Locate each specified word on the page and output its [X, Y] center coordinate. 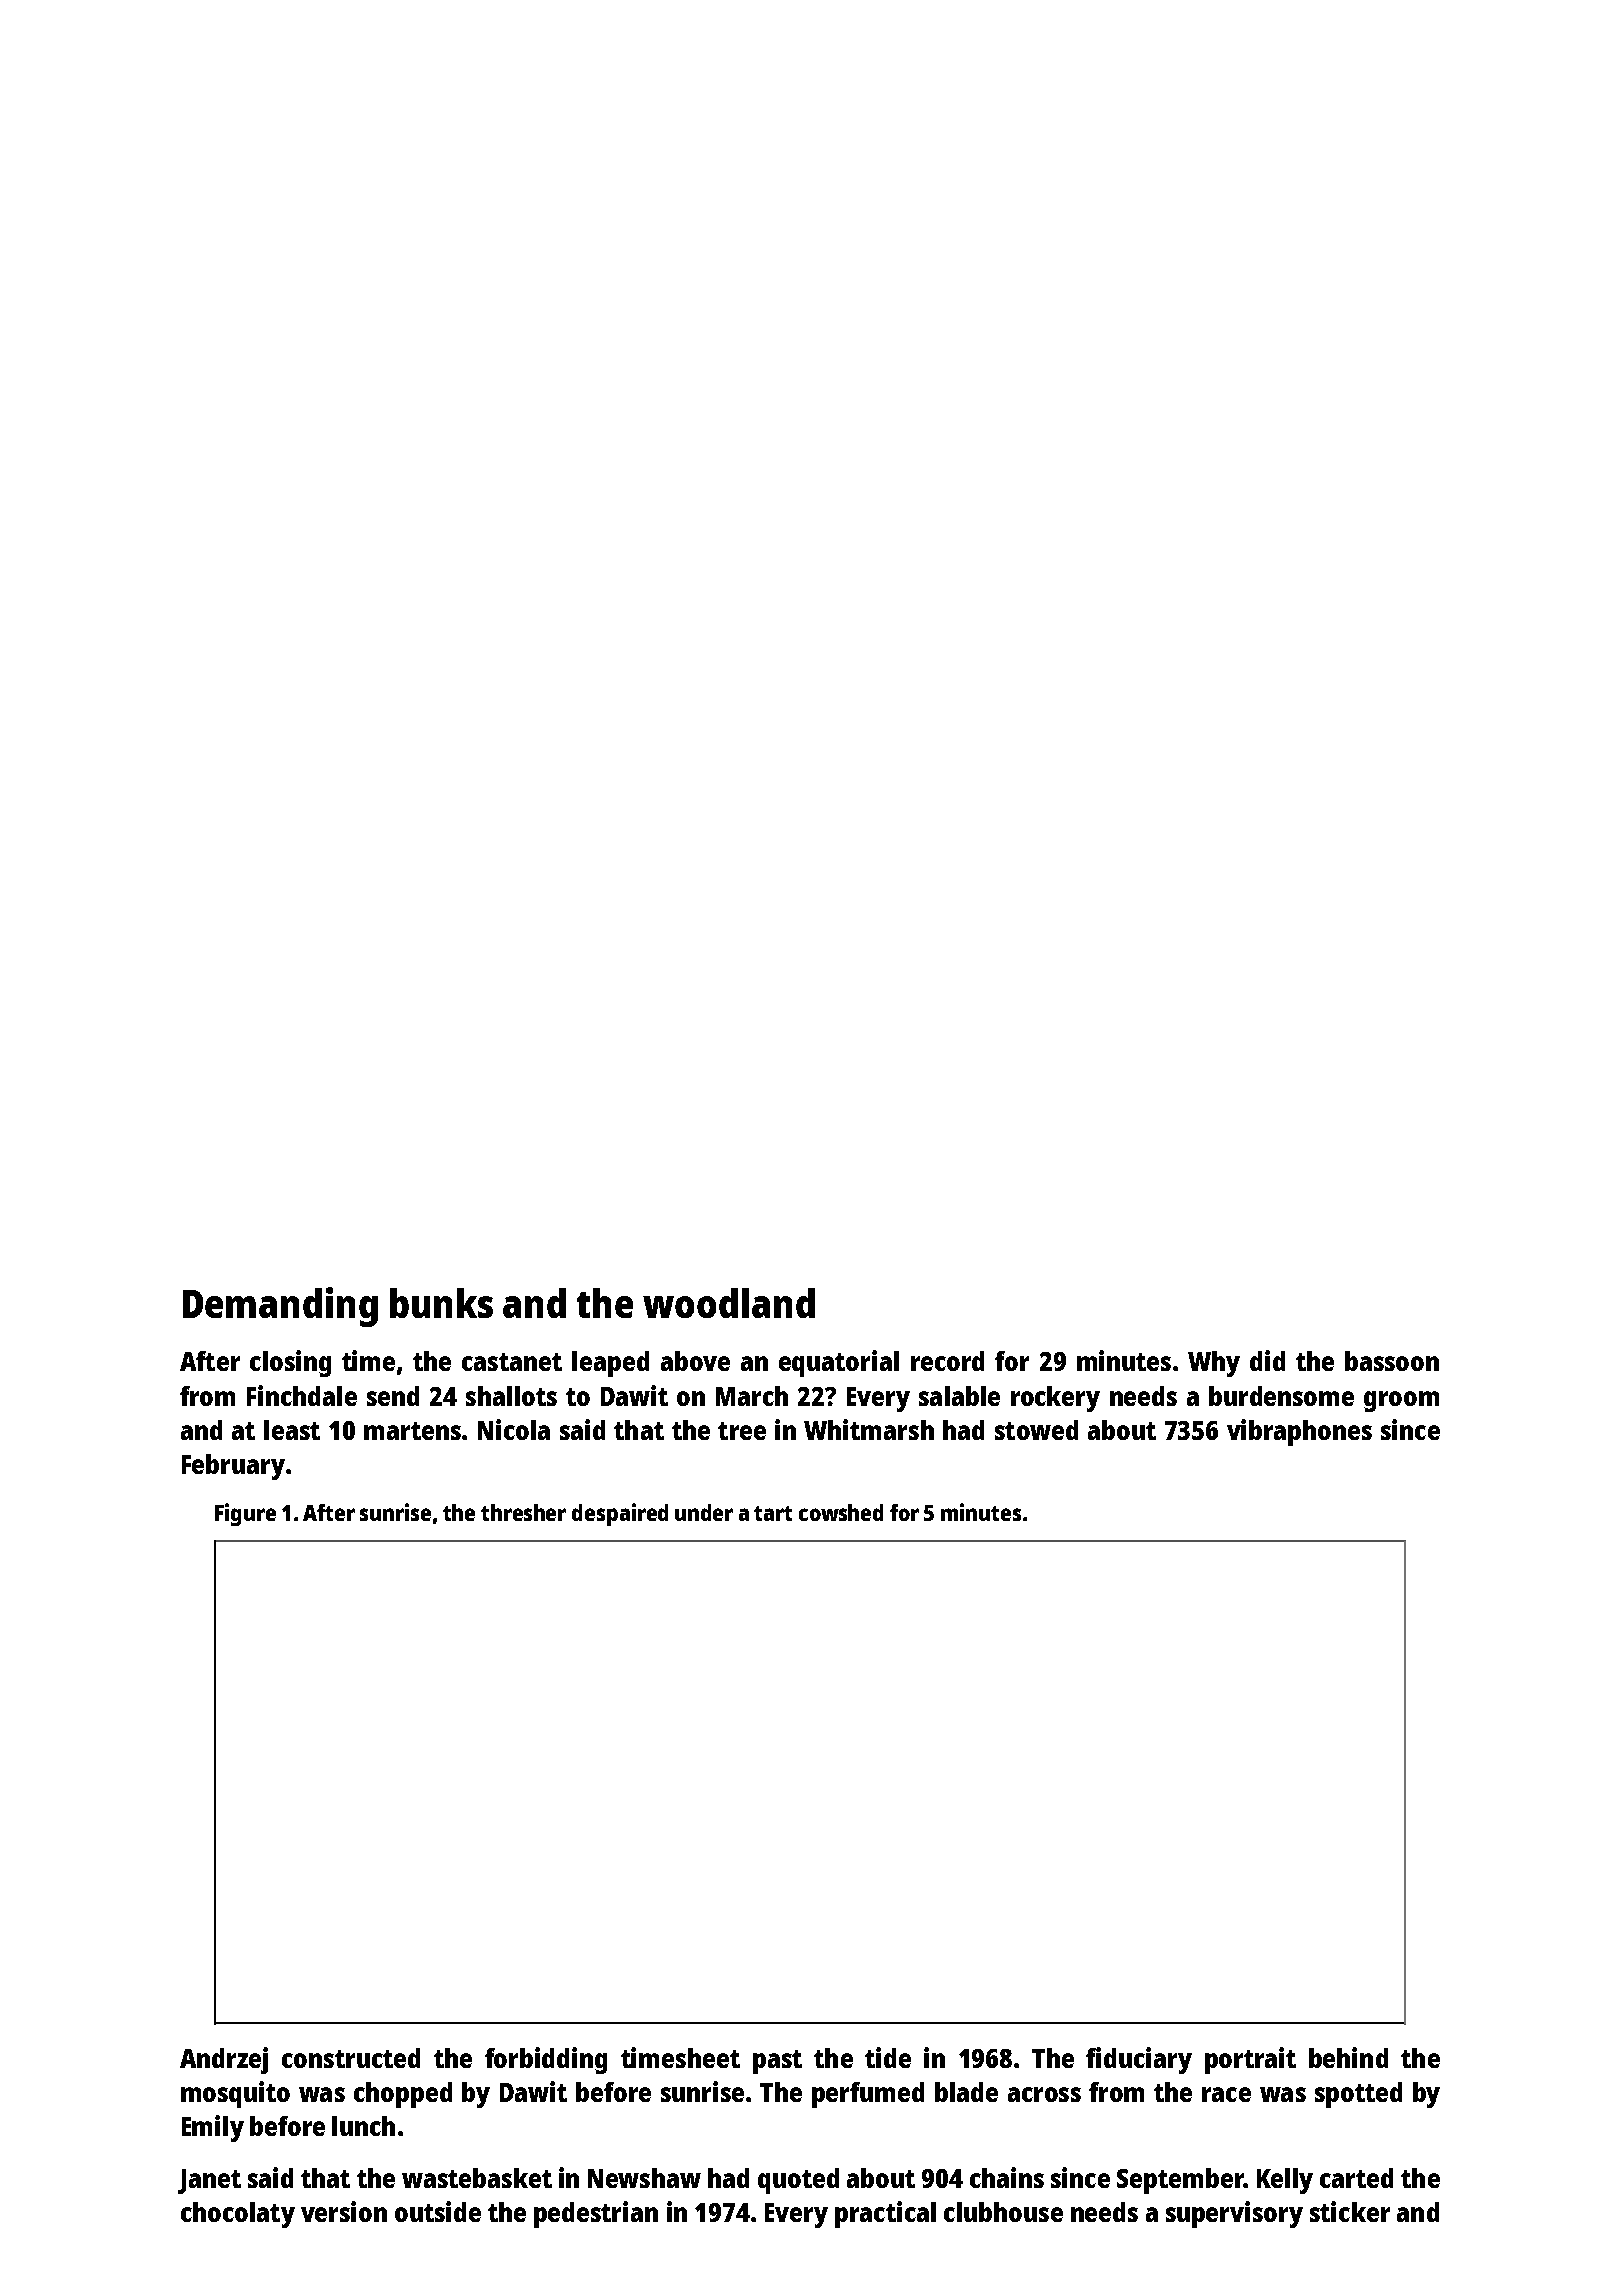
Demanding [280, 1307]
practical [885, 2214]
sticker [1350, 2211]
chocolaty [238, 2215]
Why [1214, 1364]
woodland [729, 1303]
